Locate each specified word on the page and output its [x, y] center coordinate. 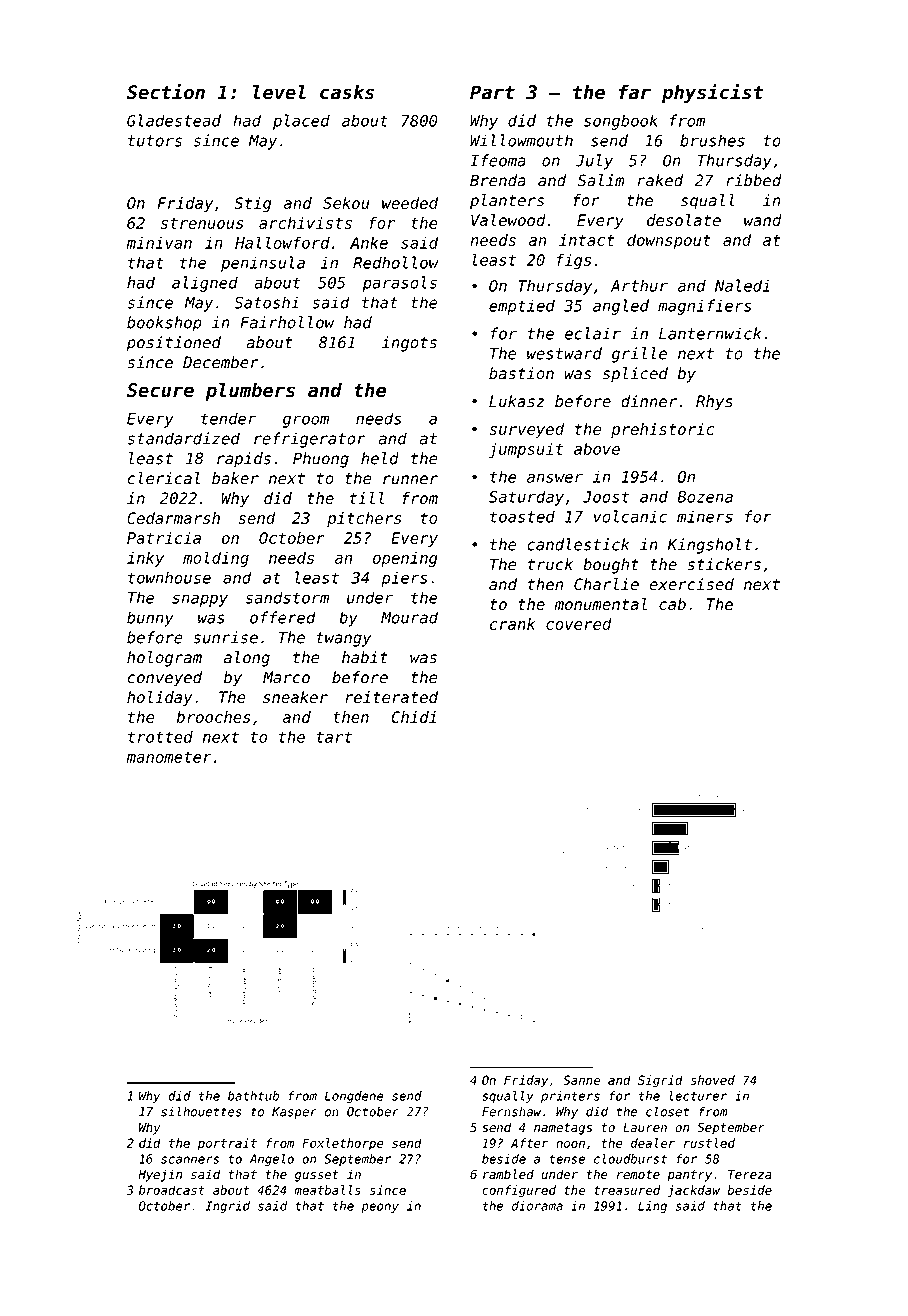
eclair [593, 333]
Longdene [354, 1097]
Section [166, 91]
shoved [713, 1080]
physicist [713, 93]
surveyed [527, 430]
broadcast [172, 1190]
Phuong [321, 460]
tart [334, 737]
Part [492, 92]
